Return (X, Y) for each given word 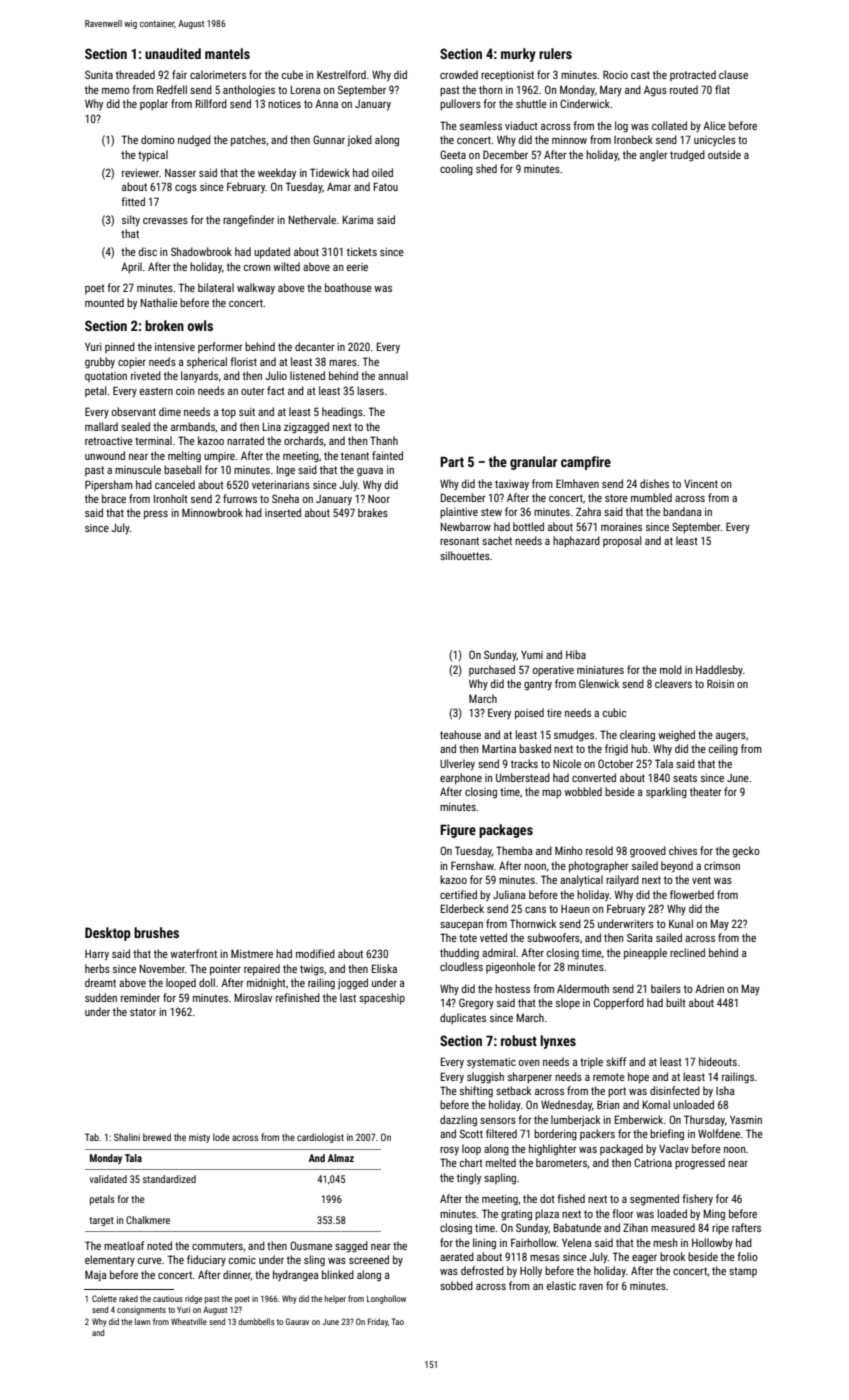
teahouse (460, 734)
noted (159, 1245)
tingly (469, 1179)
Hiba (576, 654)
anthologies (249, 91)
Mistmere (252, 953)
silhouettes (465, 555)
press (156, 515)
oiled (382, 172)
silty (131, 221)
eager (644, 1259)
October (616, 763)
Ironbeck (633, 139)
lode (221, 1137)
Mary (611, 90)
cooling (456, 170)
